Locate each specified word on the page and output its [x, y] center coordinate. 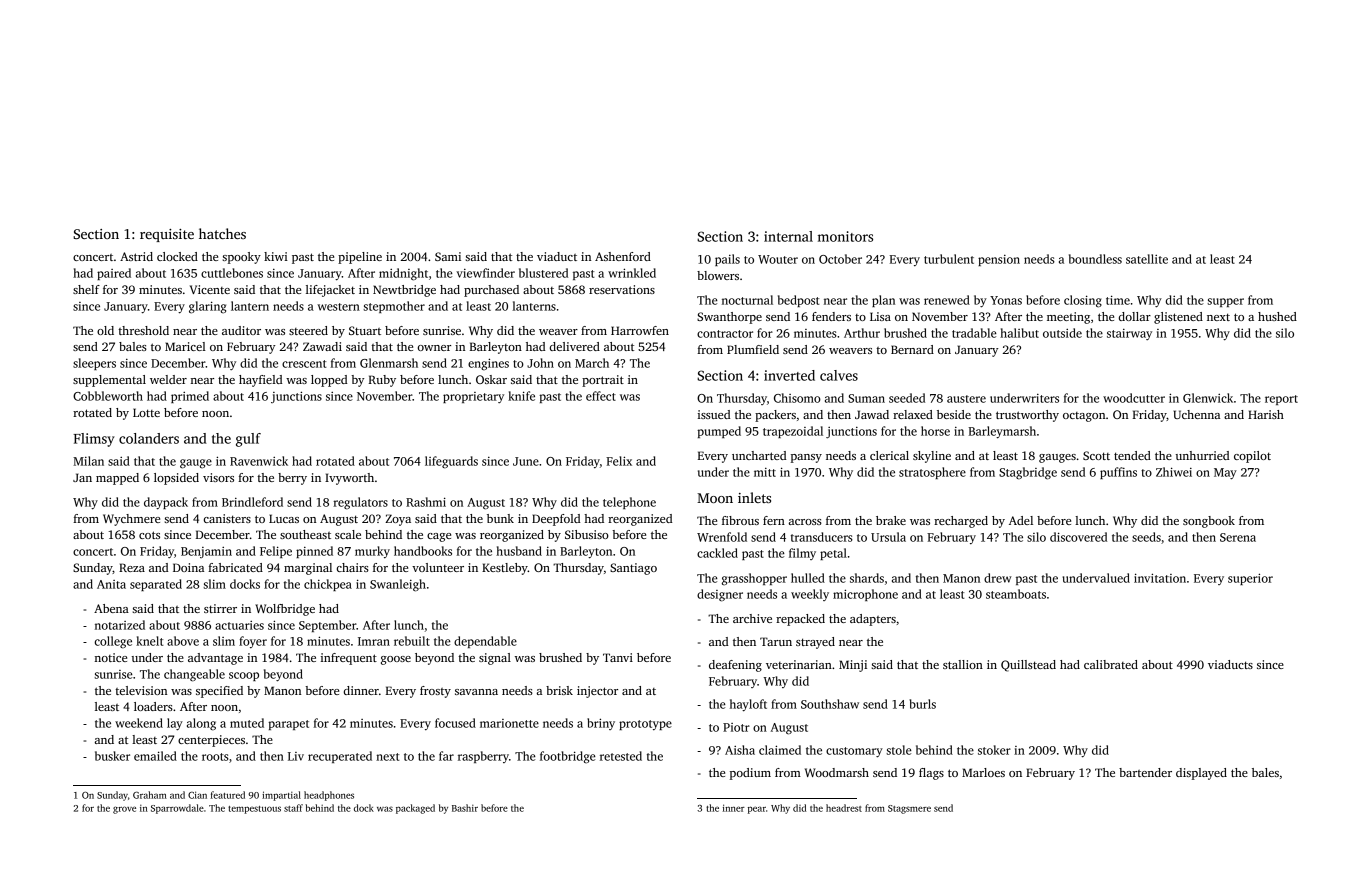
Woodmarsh [837, 772]
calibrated [1111, 664]
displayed [1201, 774]
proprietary [473, 397]
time [1118, 300]
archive [752, 618]
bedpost [799, 301]
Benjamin [206, 552]
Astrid [136, 256]
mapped [117, 479]
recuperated [340, 757]
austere [966, 399]
